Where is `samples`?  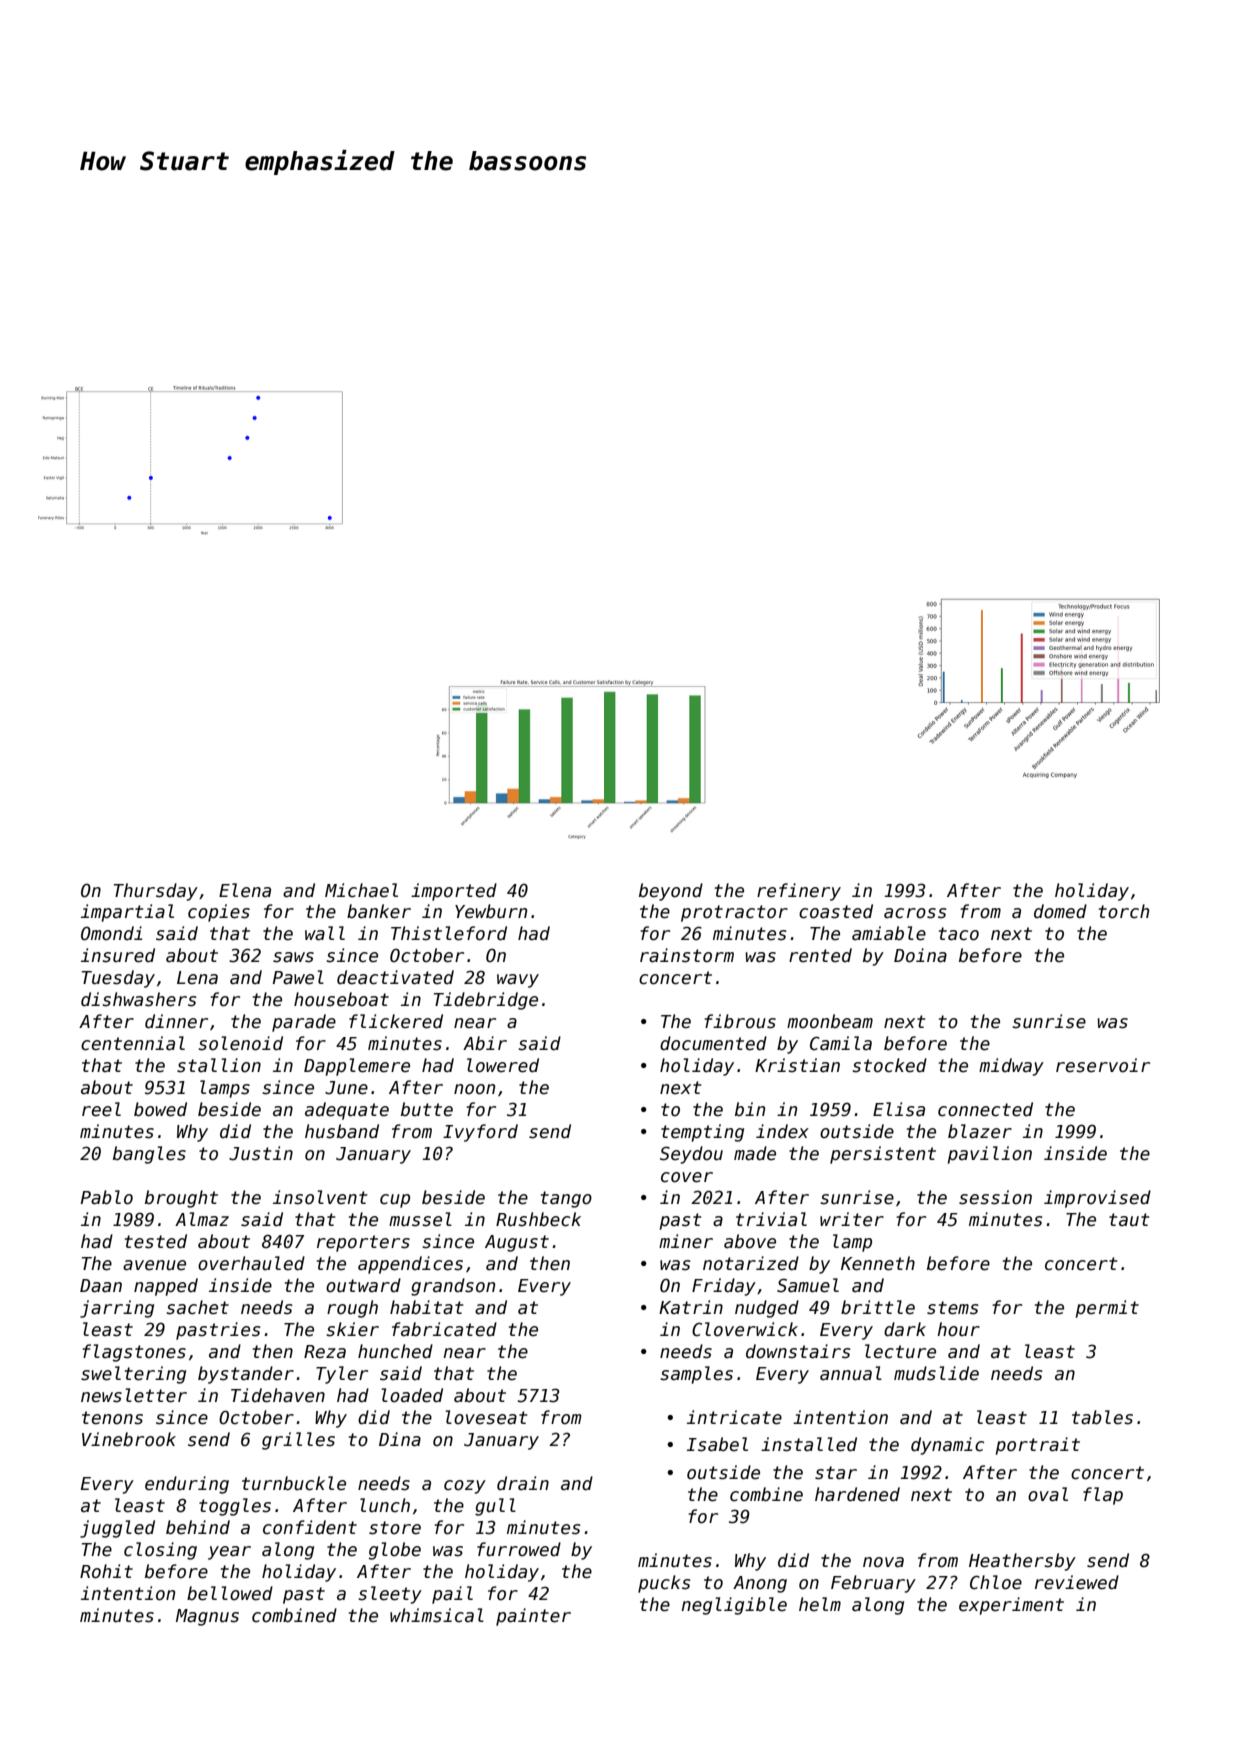
samples is located at coordinates (696, 1375).
